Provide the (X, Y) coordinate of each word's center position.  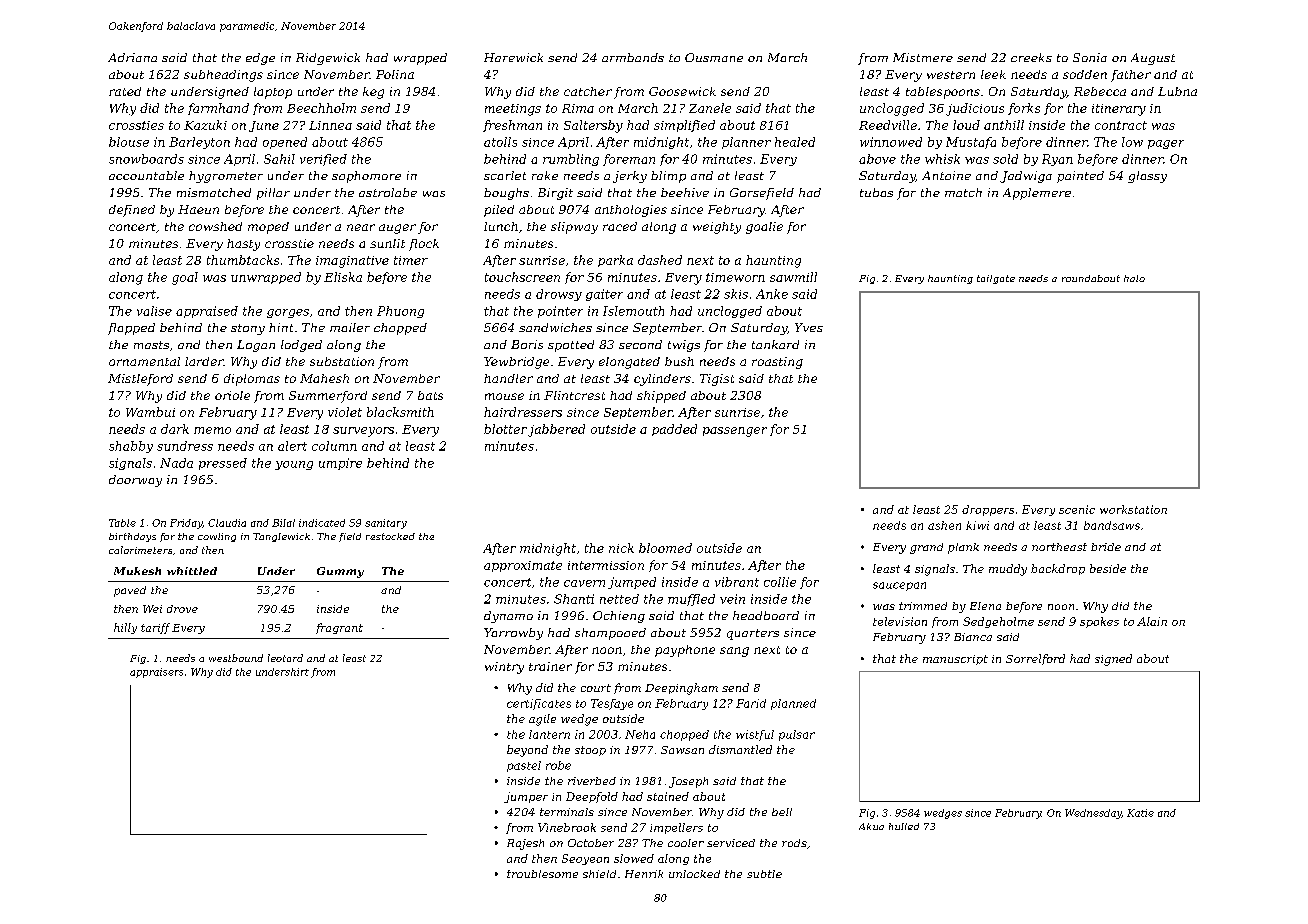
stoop (590, 751)
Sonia (1090, 57)
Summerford (328, 397)
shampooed (610, 634)
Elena (985, 606)
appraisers (156, 673)
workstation (1133, 509)
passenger (735, 432)
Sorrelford (1035, 659)
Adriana (132, 57)
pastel (524, 766)
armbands (633, 57)
